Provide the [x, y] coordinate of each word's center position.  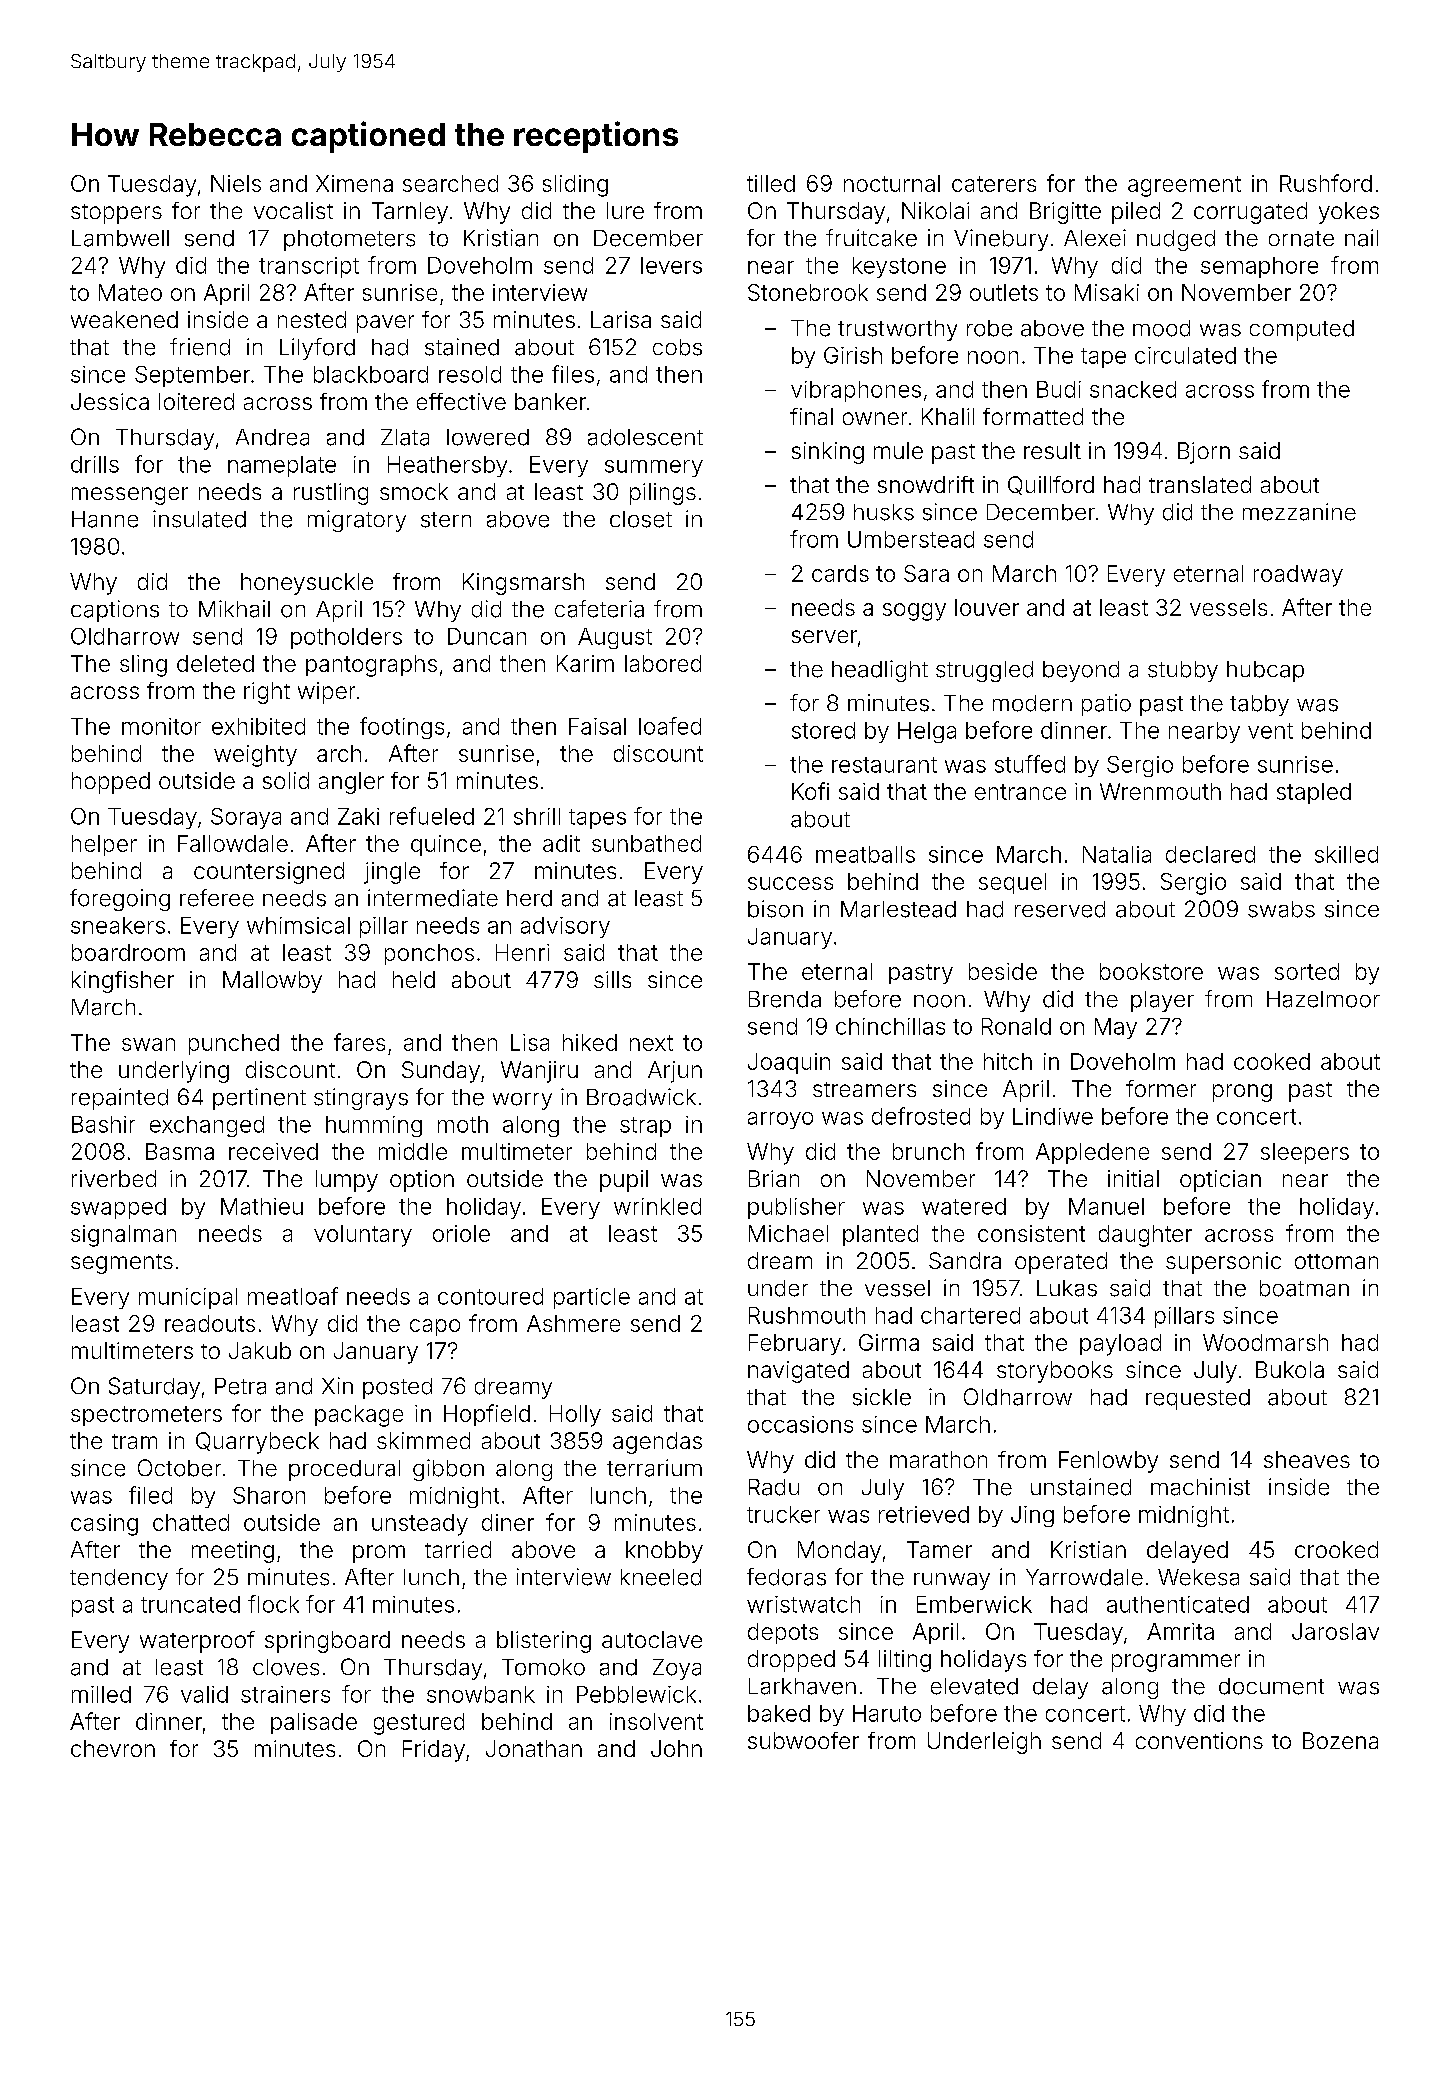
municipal [188, 1298]
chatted [191, 1522]
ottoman [1336, 1261]
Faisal [597, 726]
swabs [1281, 909]
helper [104, 845]
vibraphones [856, 391]
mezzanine [1299, 512]
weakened [124, 319]
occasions [800, 1424]
